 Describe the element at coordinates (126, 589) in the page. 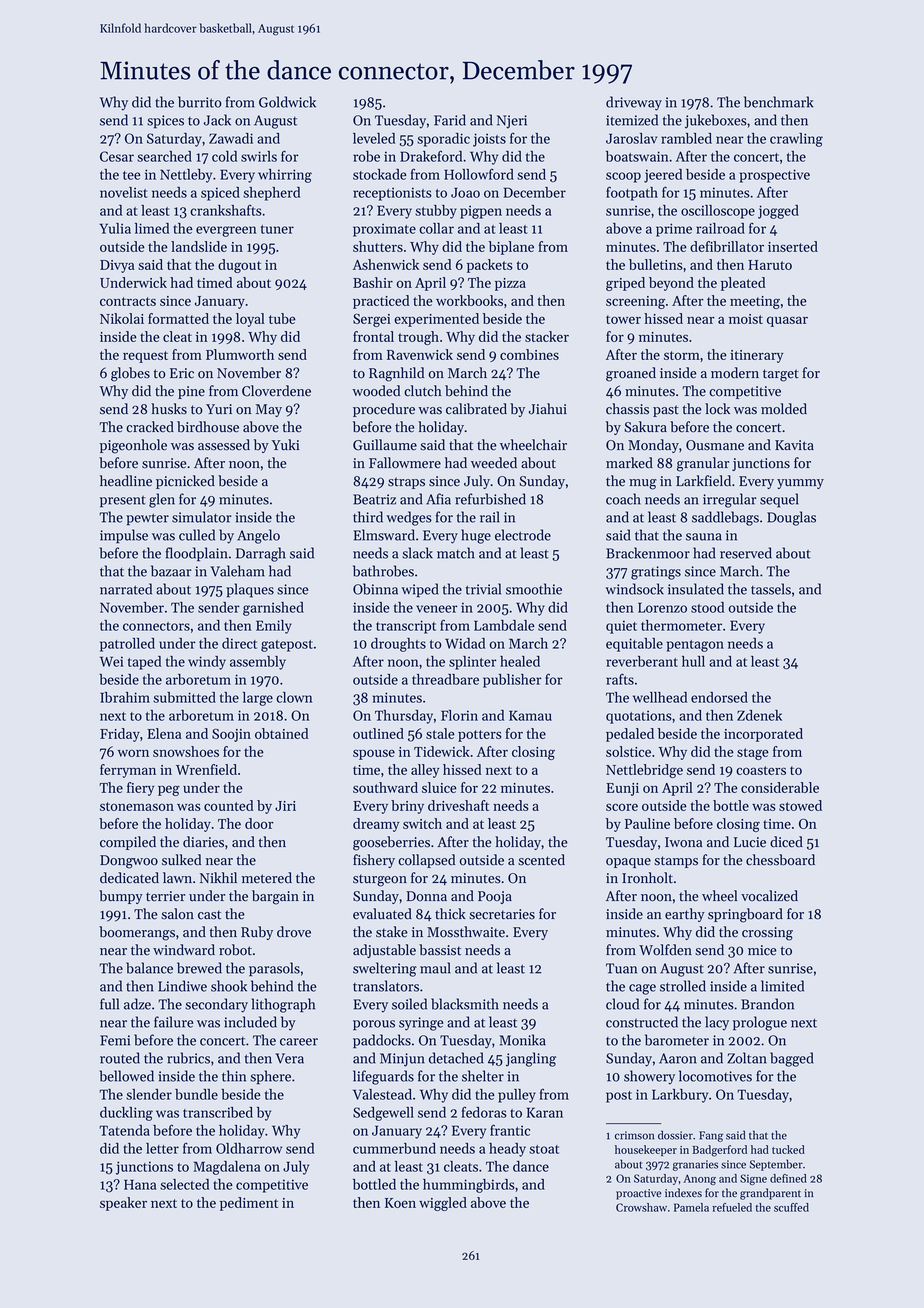

I see `narrated` at that location.
